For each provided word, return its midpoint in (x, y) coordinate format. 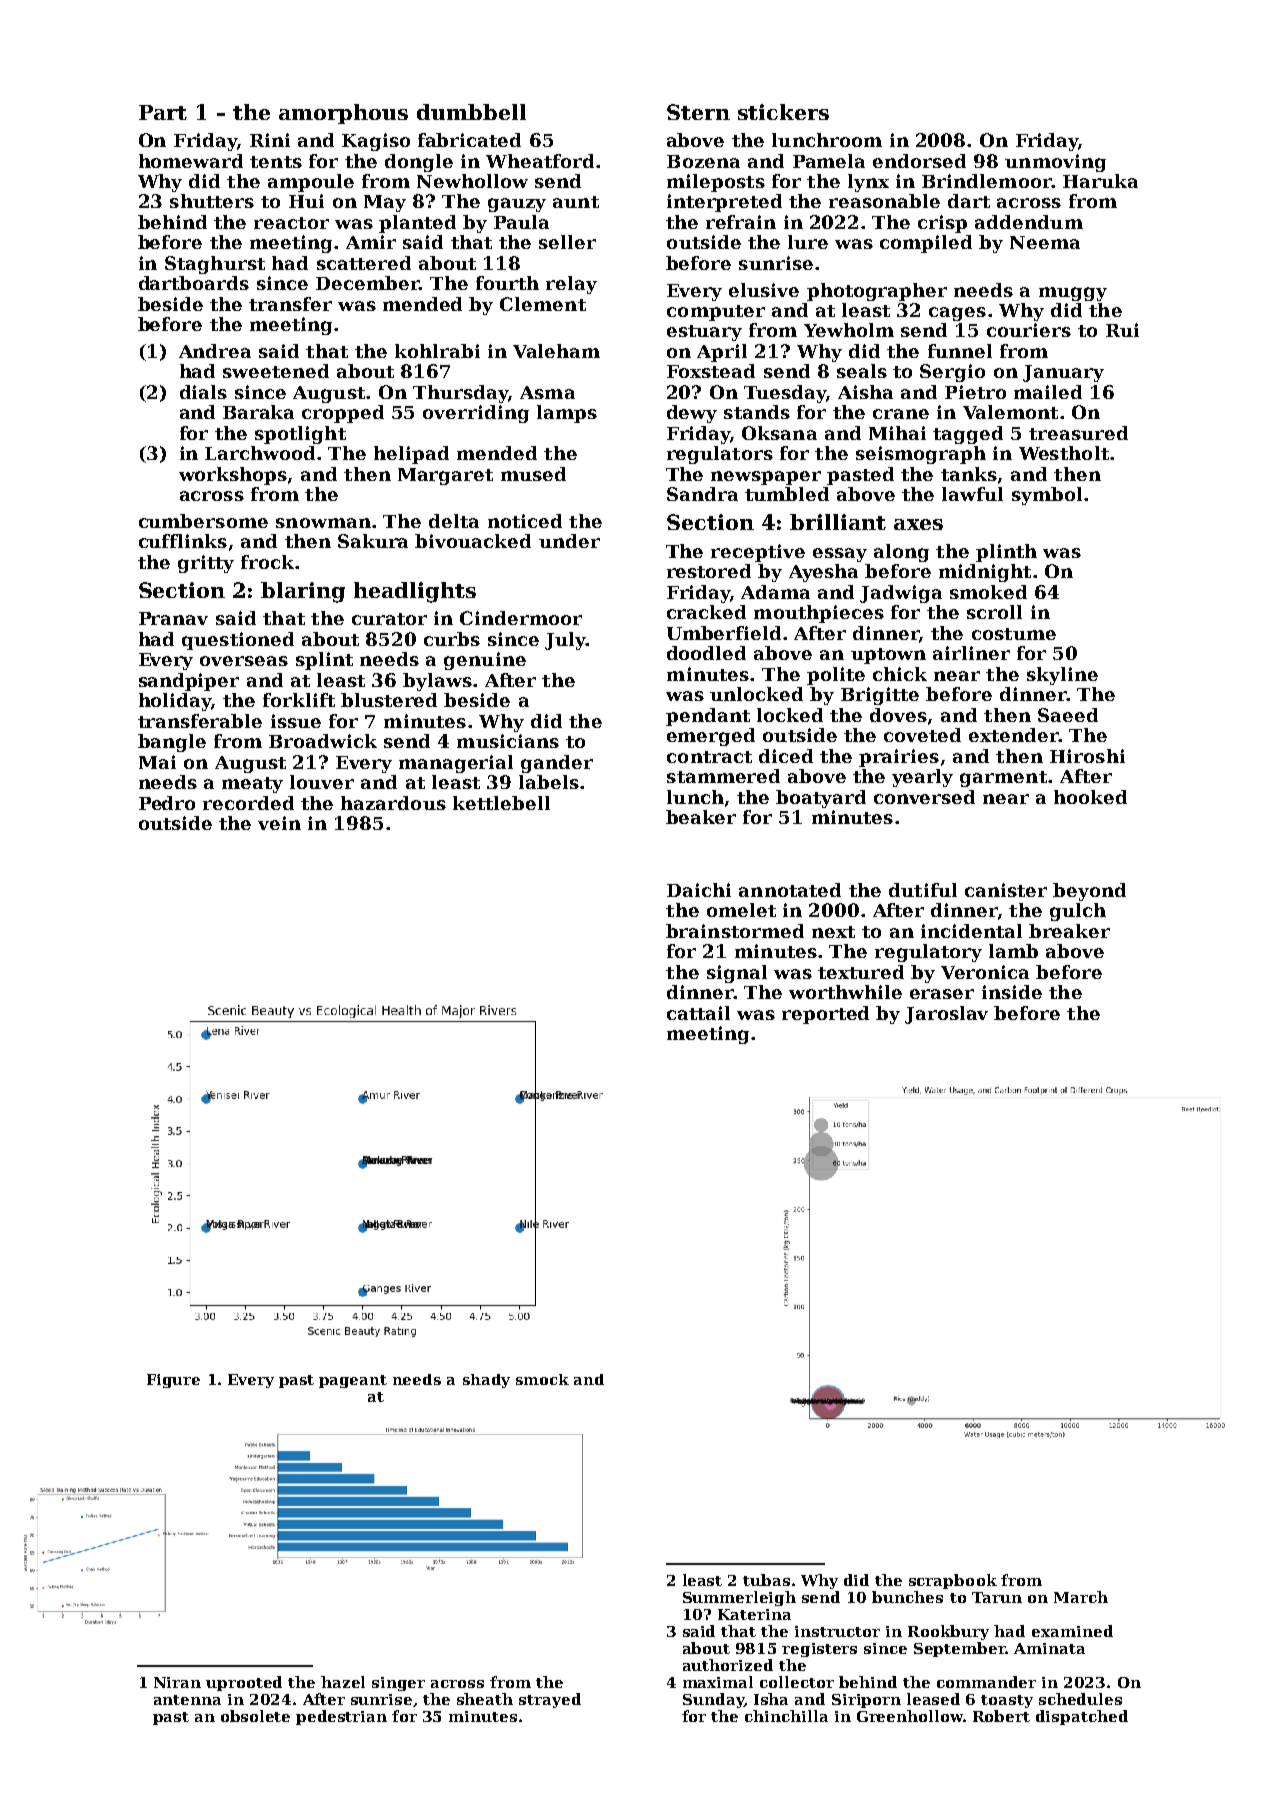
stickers (783, 112)
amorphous (343, 114)
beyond (1089, 892)
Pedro (167, 803)
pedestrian (341, 1717)
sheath (485, 1699)
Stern (698, 112)
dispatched (1082, 1717)
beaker (701, 817)
